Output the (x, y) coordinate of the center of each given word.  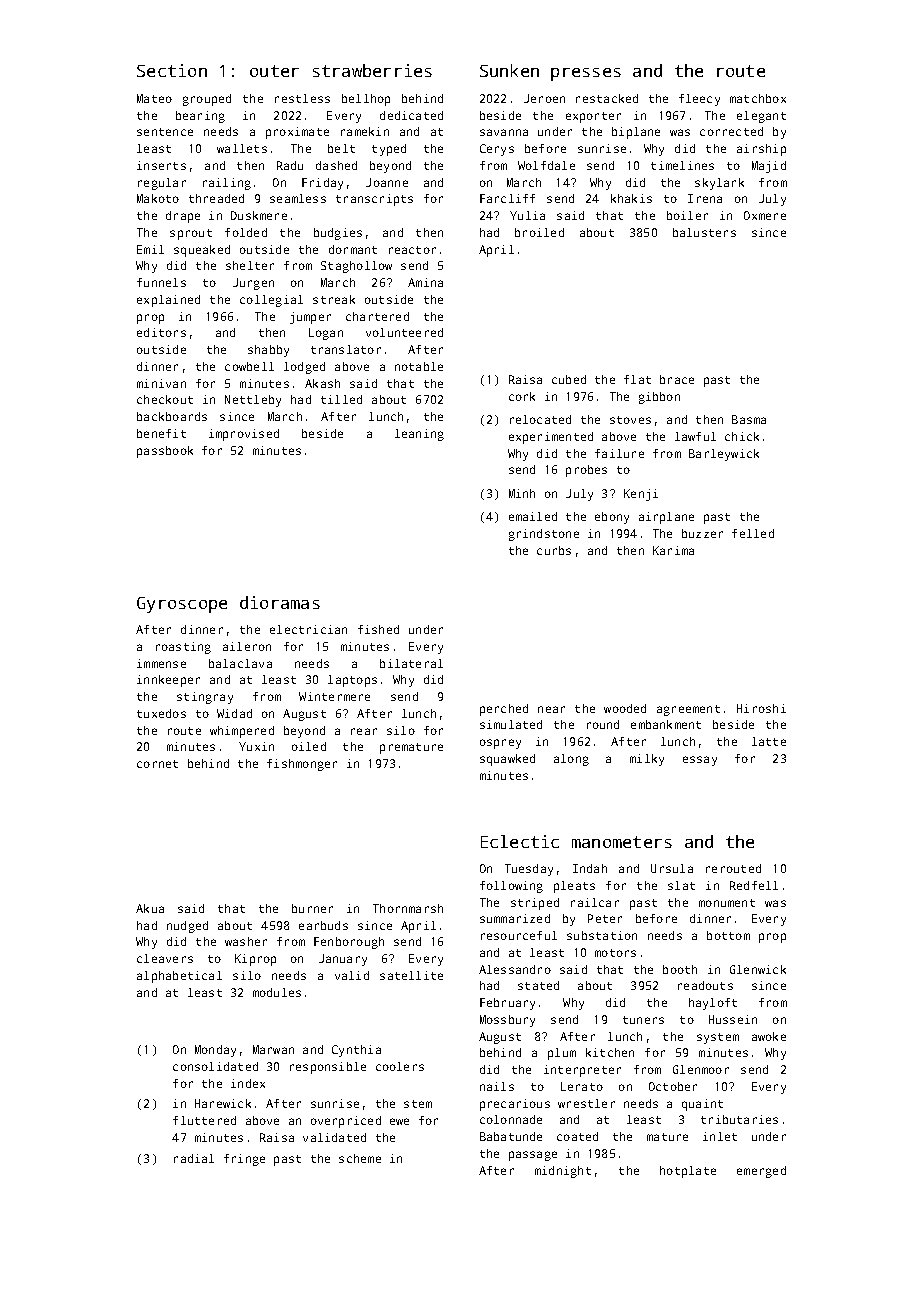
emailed (533, 516)
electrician (308, 629)
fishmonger (302, 765)
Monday (215, 1051)
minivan (161, 383)
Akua (150, 908)
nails (497, 1086)
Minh (522, 493)
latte (769, 741)
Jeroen (544, 98)
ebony (612, 518)
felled (753, 533)
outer (274, 71)
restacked (607, 98)
